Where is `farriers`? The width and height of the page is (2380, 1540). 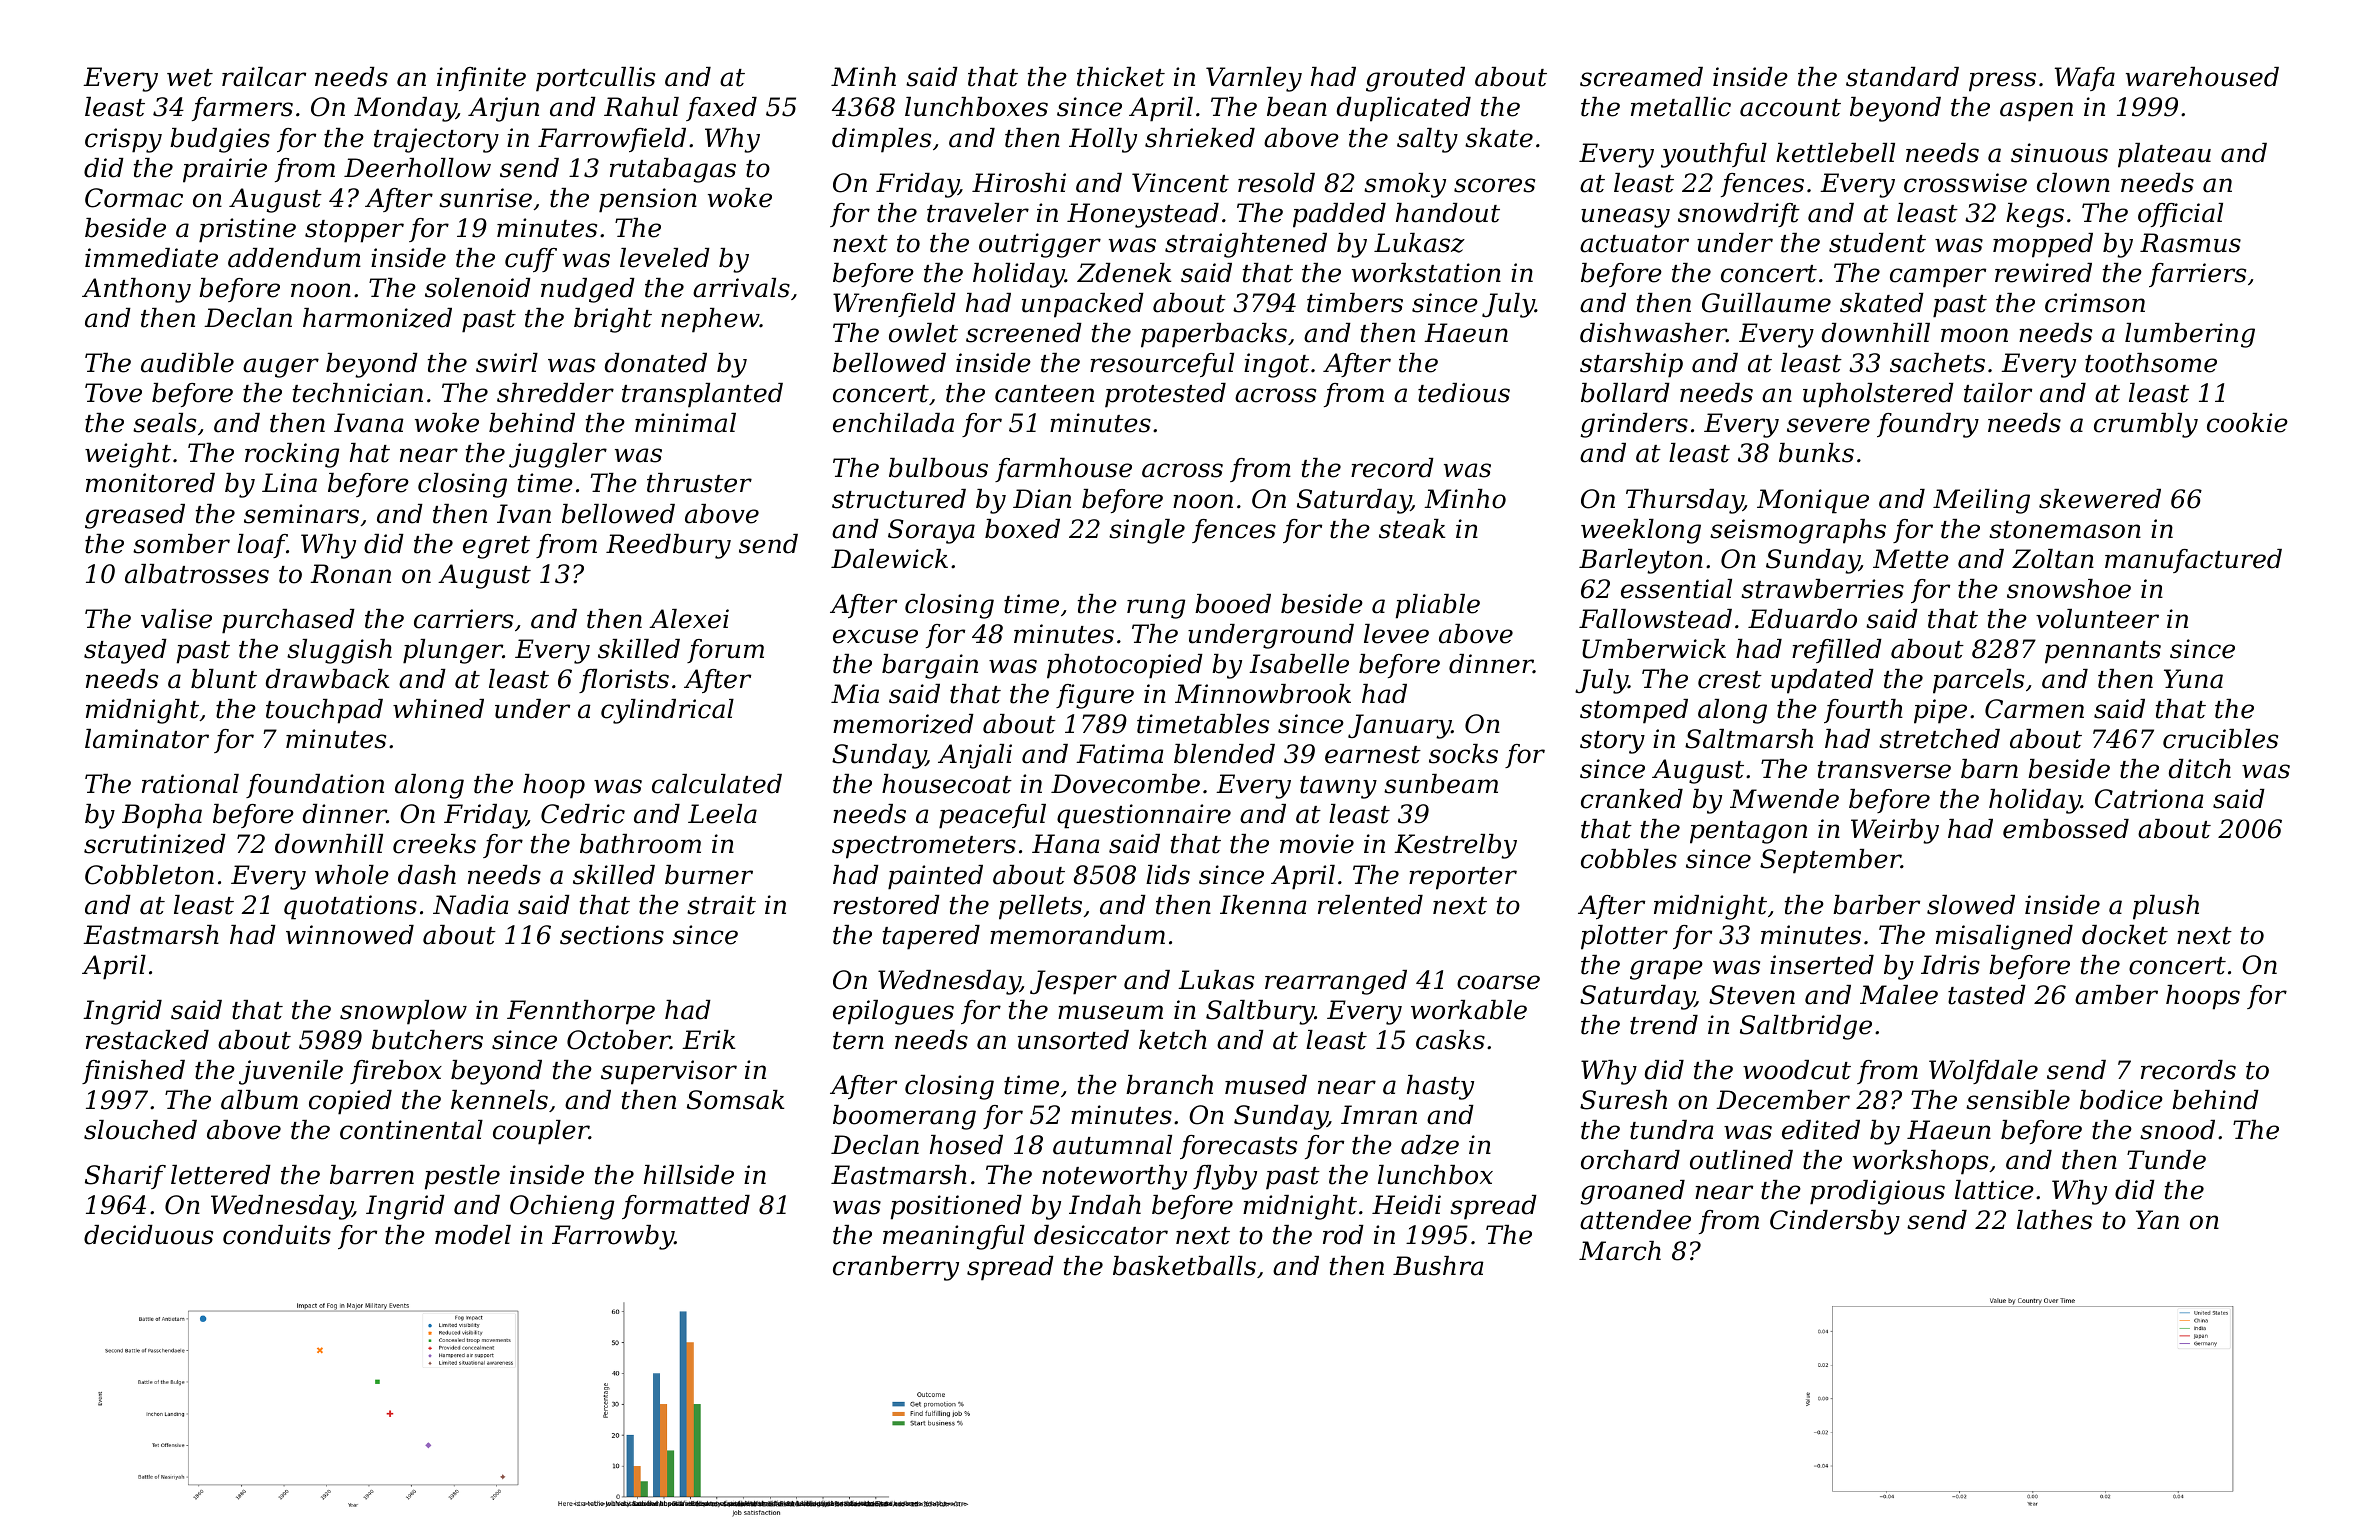 farriers is located at coordinates (2197, 275).
